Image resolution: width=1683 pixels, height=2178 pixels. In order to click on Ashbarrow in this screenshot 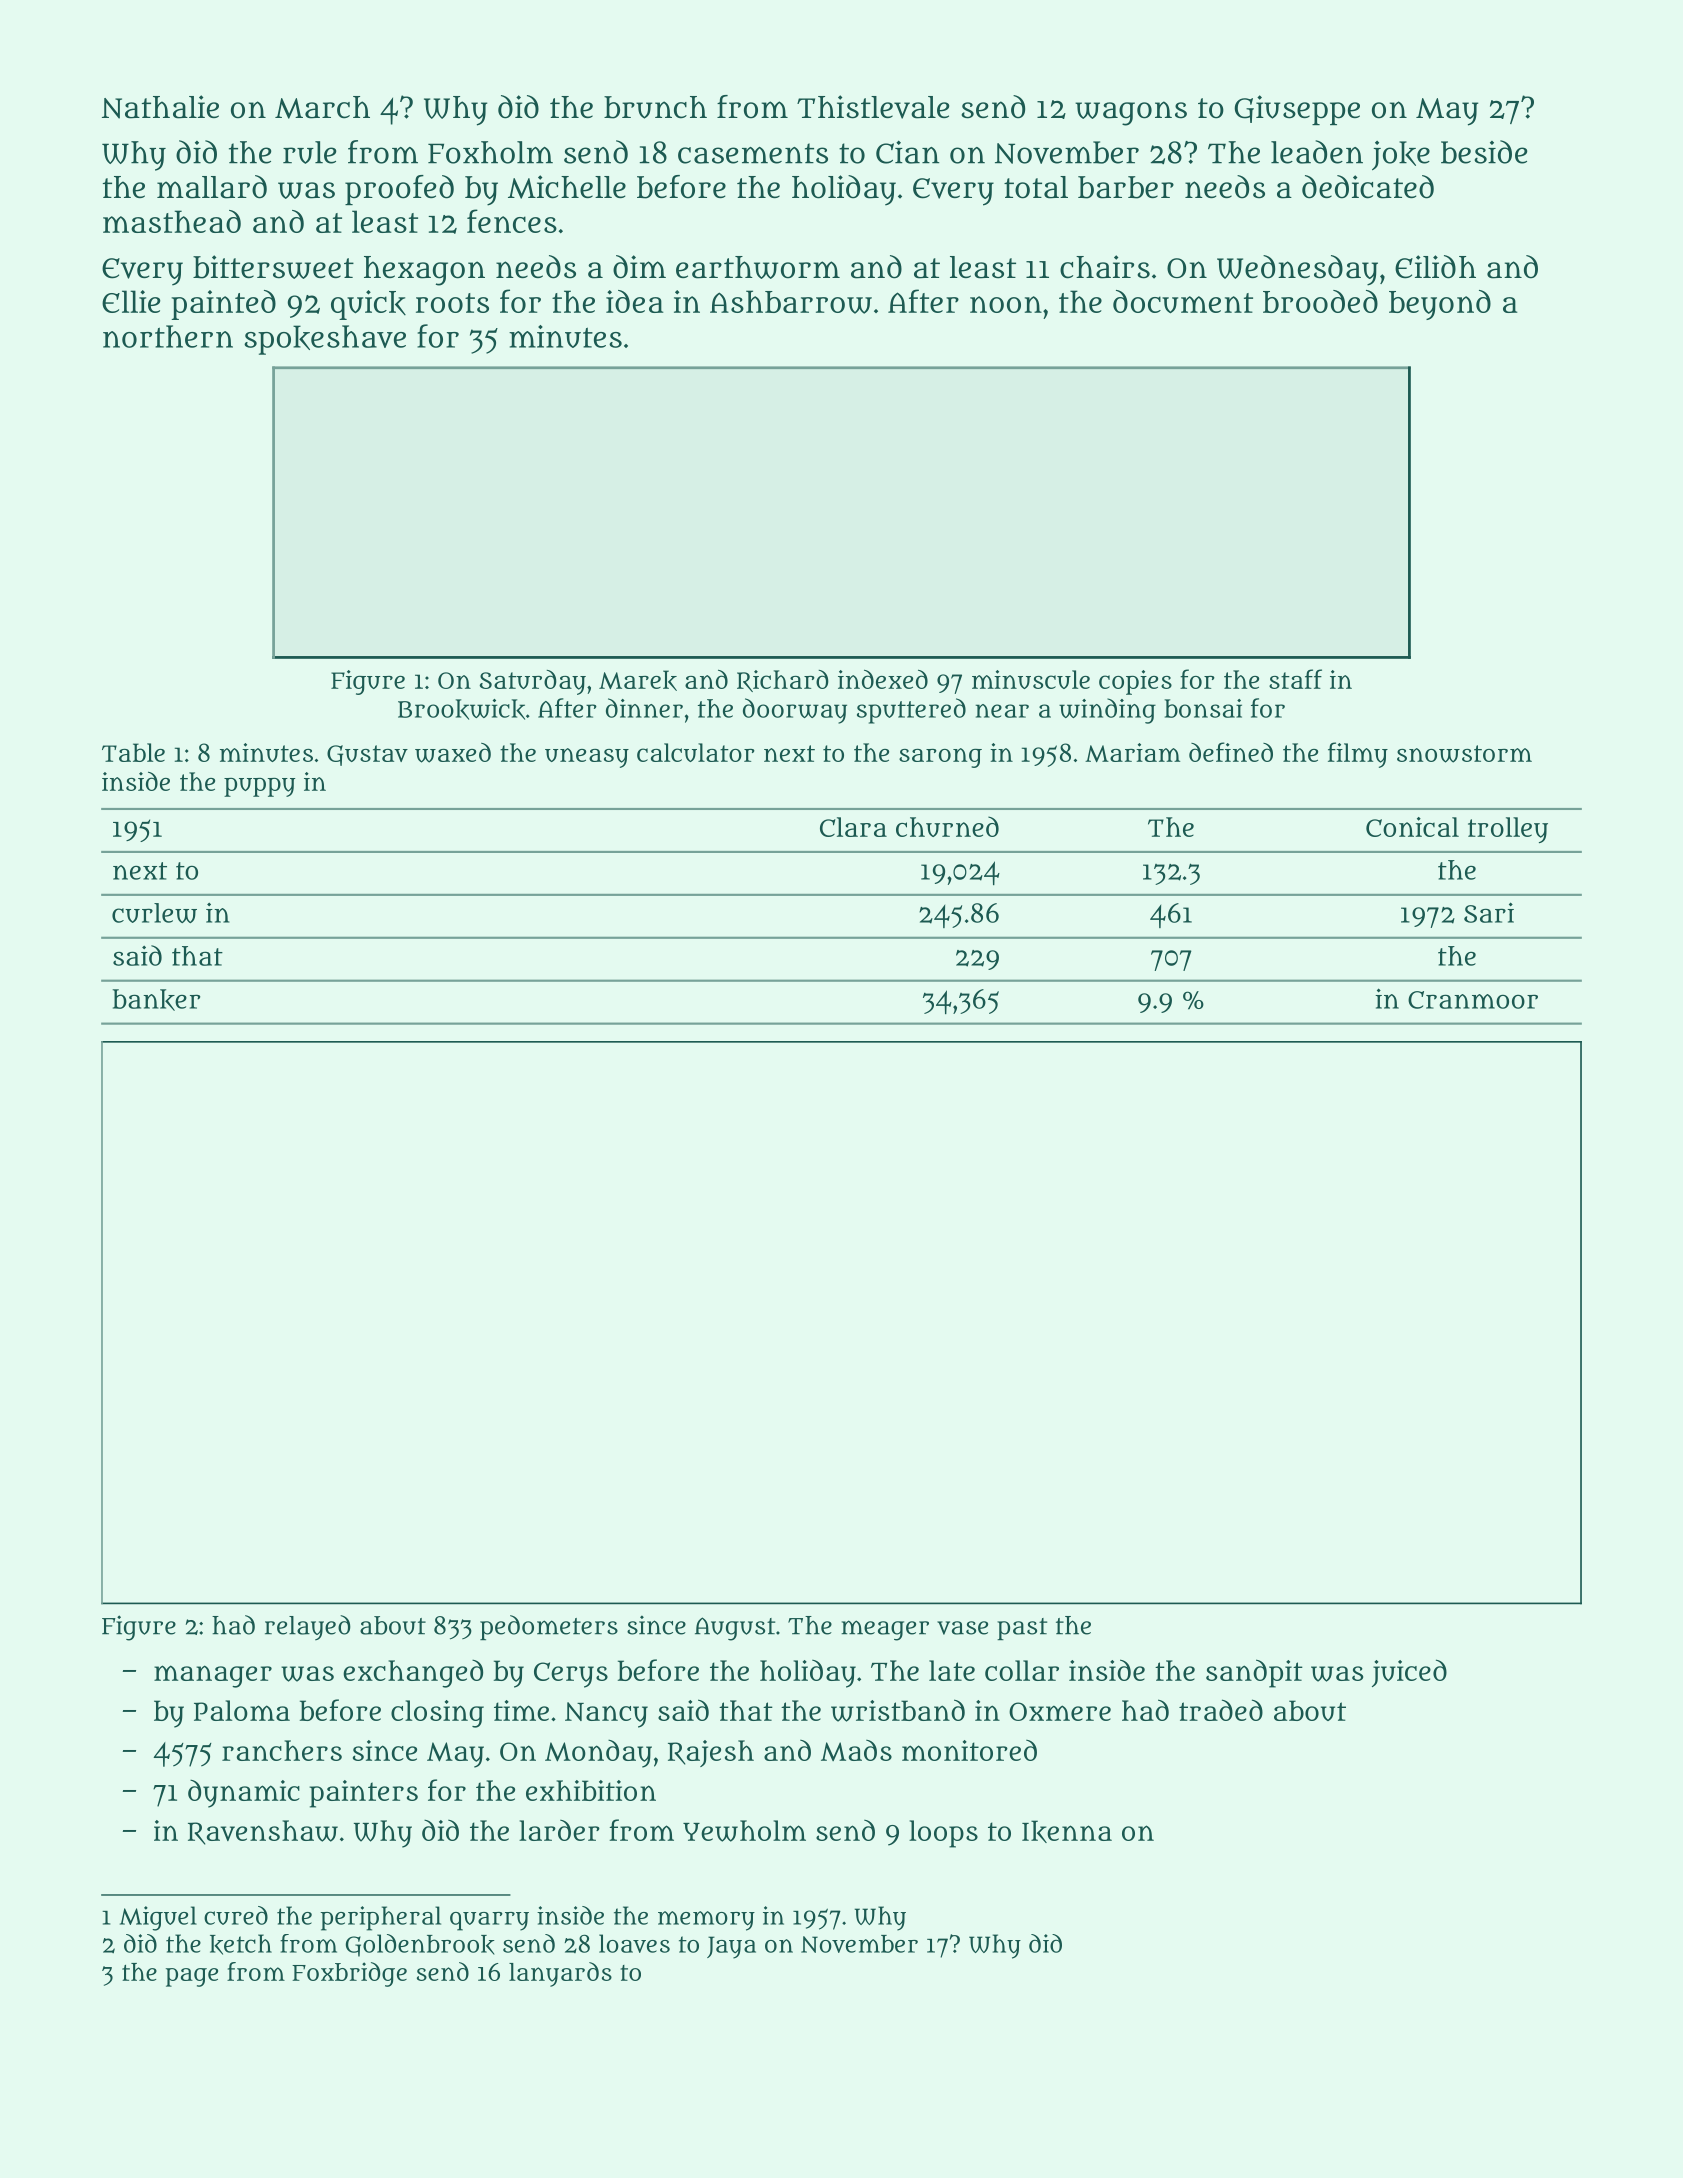, I will do `click(791, 302)`.
